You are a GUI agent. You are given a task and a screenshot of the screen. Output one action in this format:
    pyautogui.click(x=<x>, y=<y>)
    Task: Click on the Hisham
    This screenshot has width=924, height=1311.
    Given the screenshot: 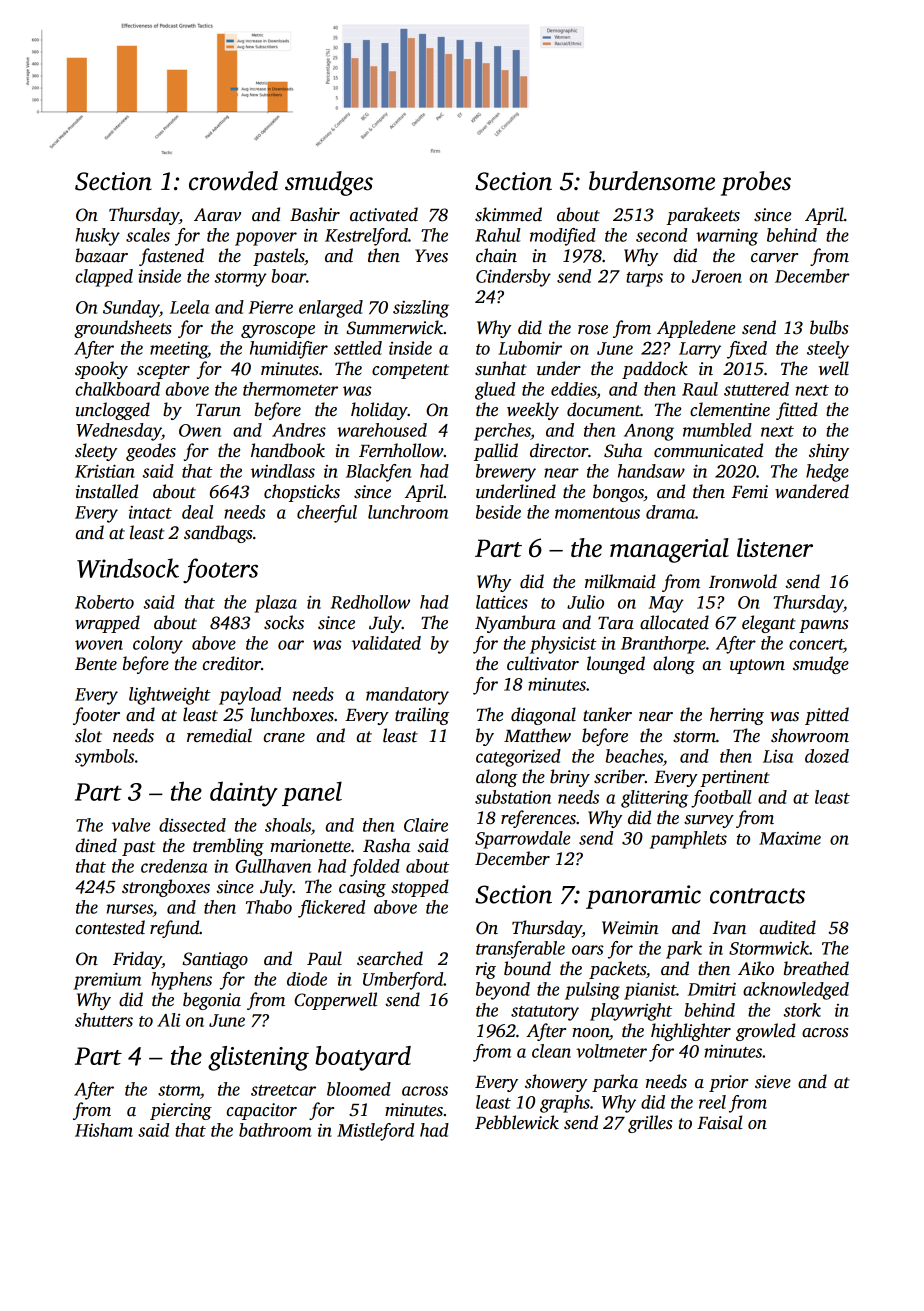 What is the action you would take?
    pyautogui.click(x=104, y=1130)
